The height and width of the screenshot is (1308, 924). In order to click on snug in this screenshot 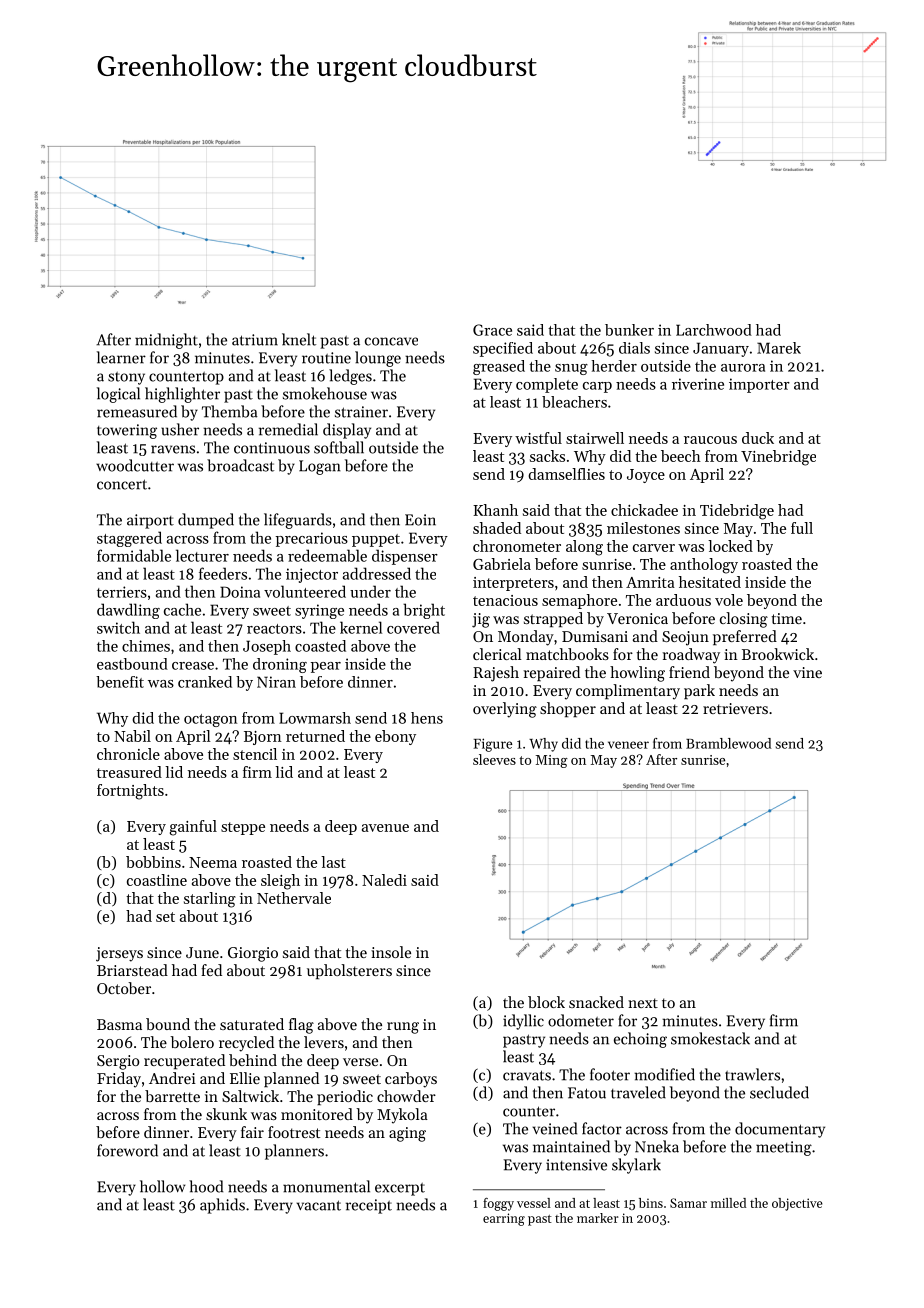, I will do `click(571, 369)`.
